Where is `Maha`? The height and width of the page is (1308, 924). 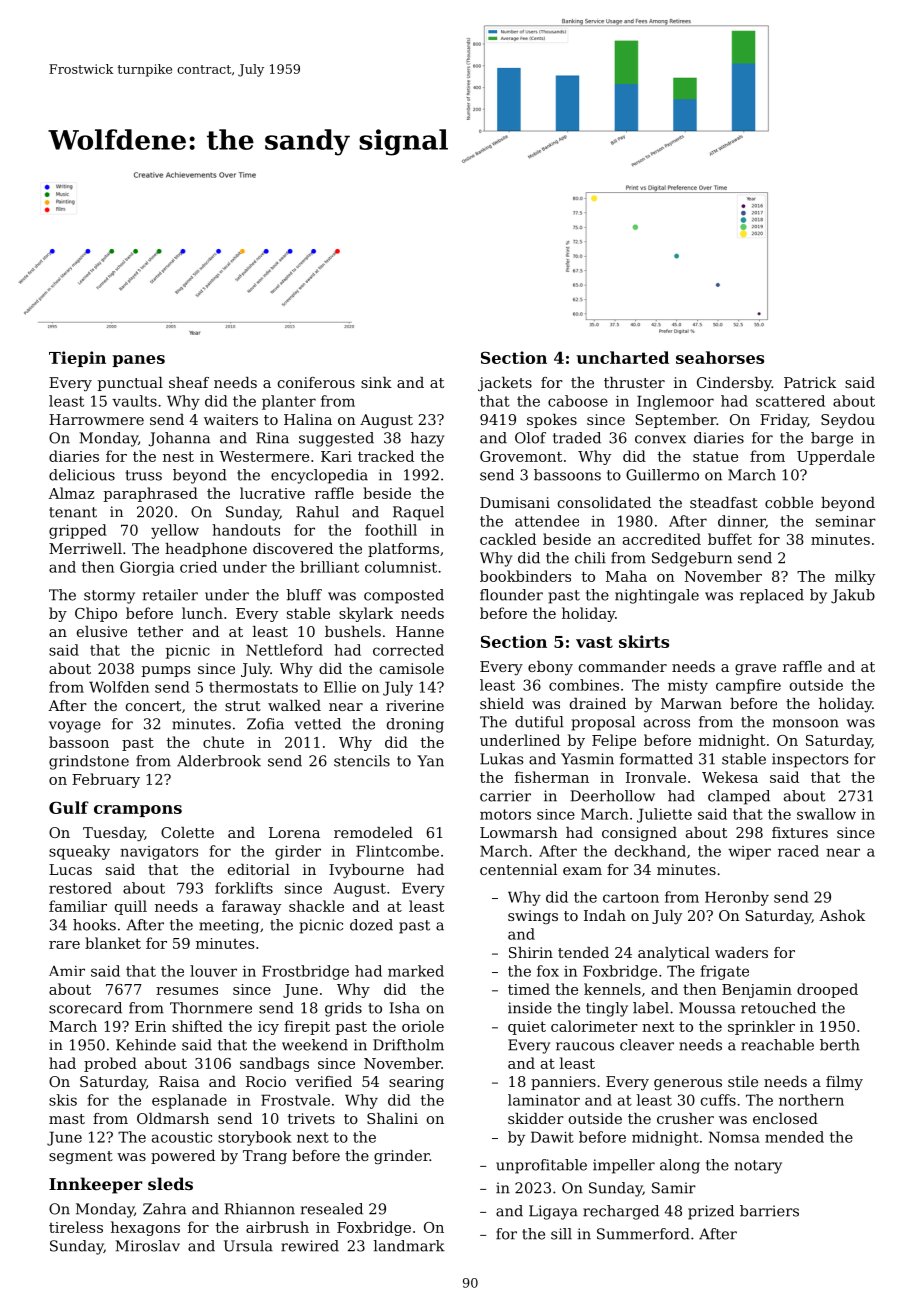 Maha is located at coordinates (626, 576).
